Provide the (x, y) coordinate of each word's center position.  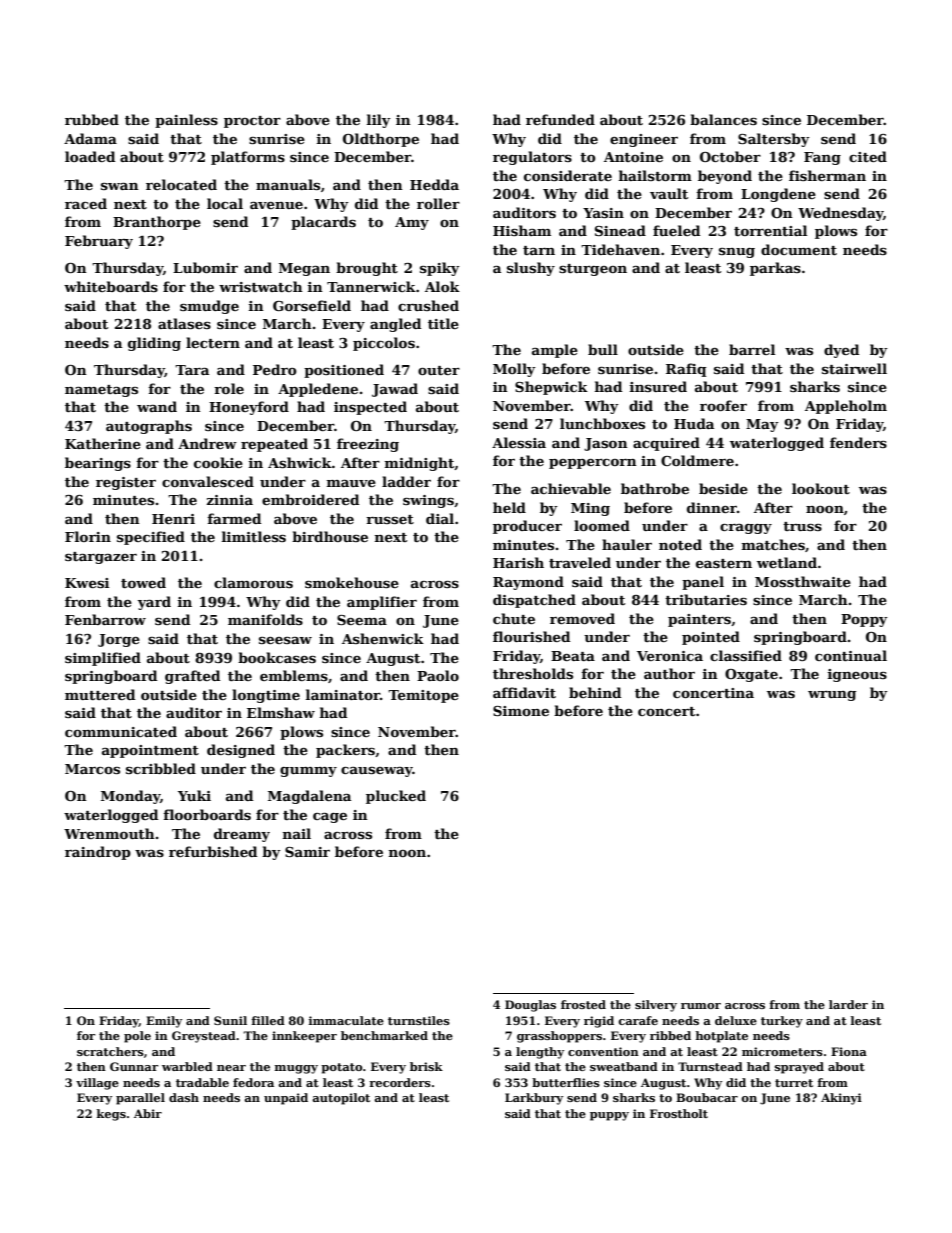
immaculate (346, 1020)
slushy (531, 269)
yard (154, 603)
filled (268, 1020)
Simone (521, 711)
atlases (184, 323)
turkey (782, 1022)
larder (848, 1004)
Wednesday (840, 214)
